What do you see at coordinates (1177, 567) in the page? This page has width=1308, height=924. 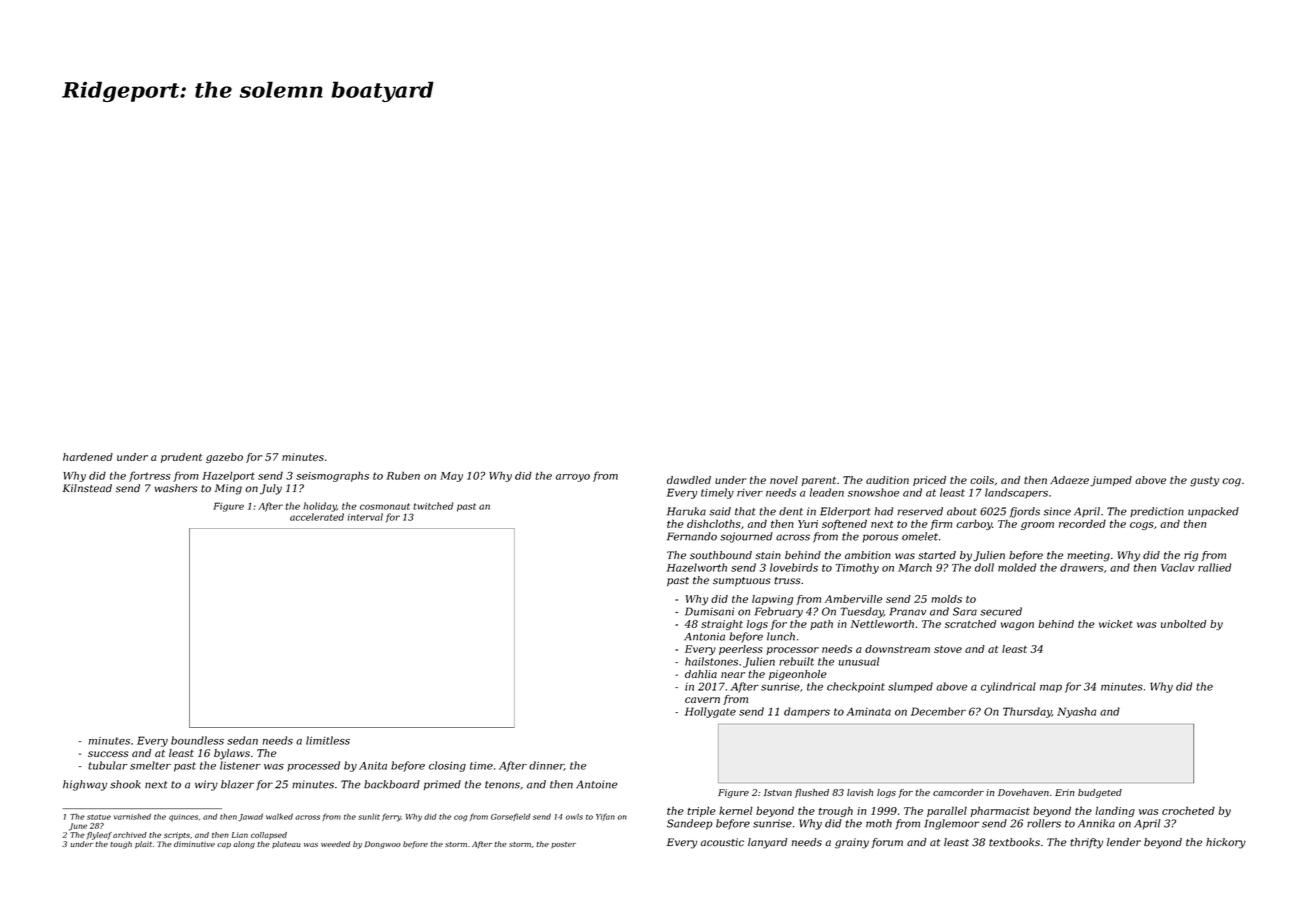 I see `Vaclav` at bounding box center [1177, 567].
